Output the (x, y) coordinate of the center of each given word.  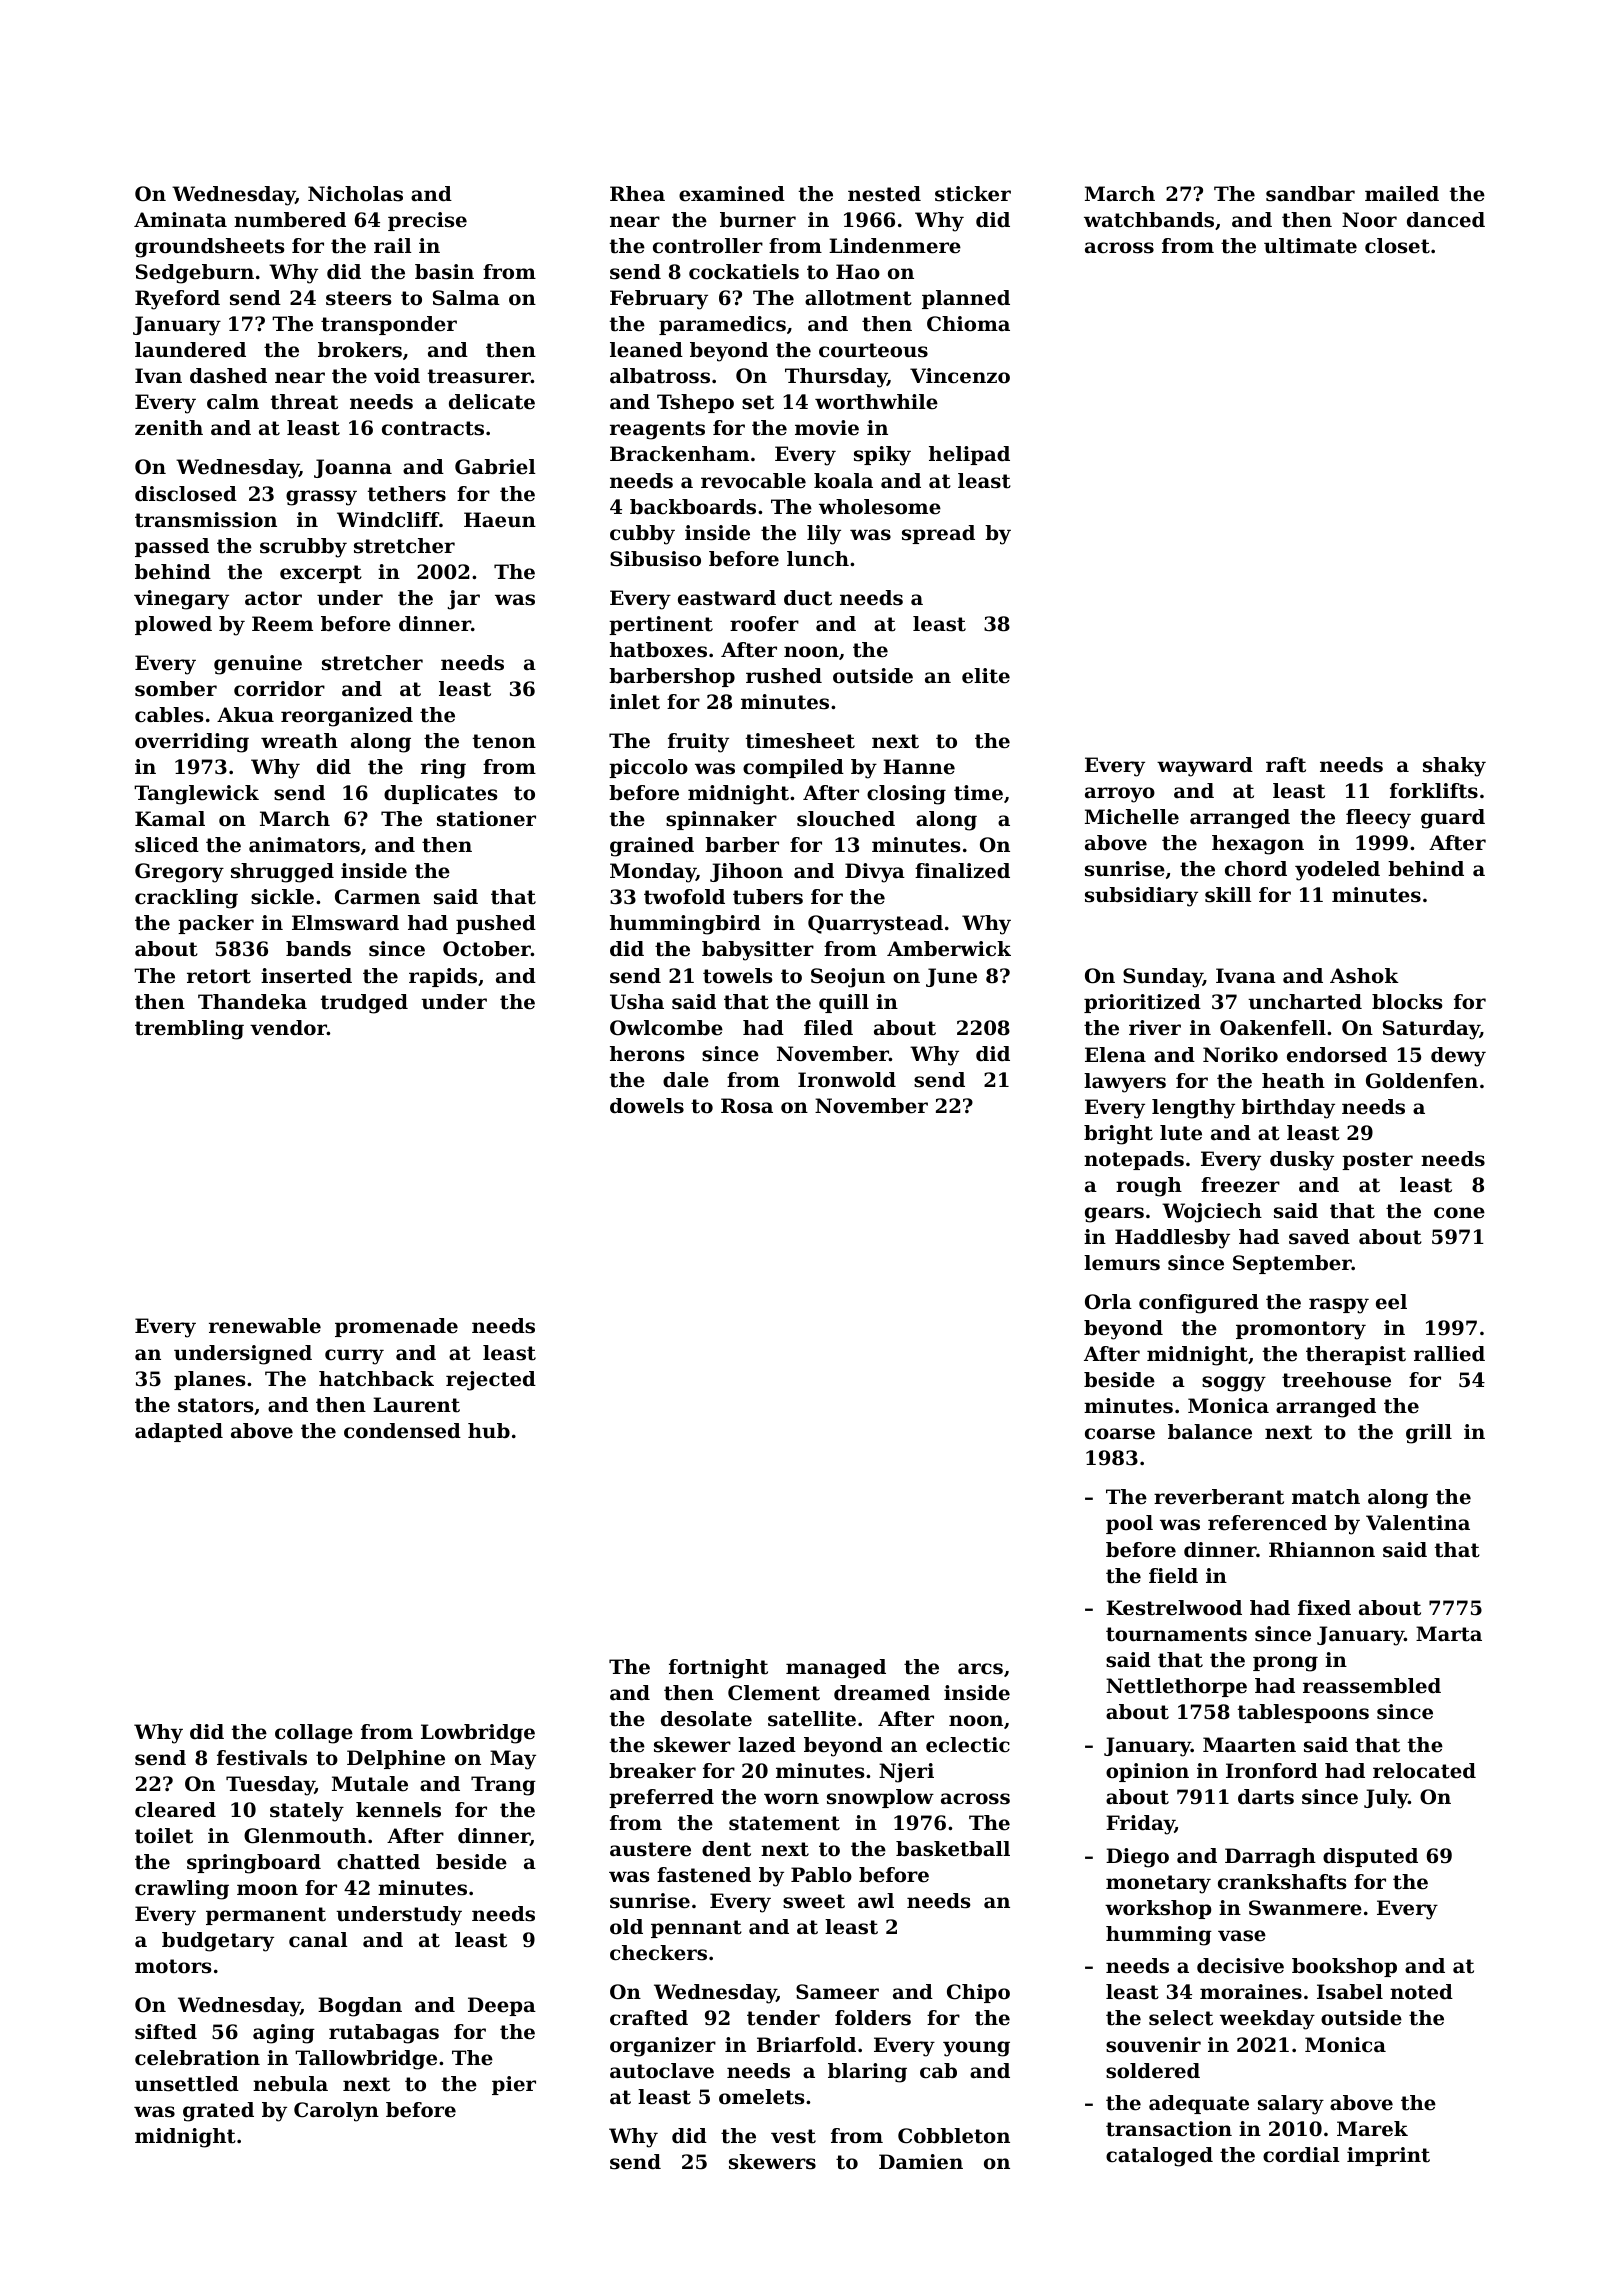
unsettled (187, 2084)
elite (986, 676)
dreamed (882, 1693)
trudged (364, 1004)
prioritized (1142, 1003)
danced (1446, 220)
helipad (969, 455)
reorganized (347, 717)
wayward (1205, 767)
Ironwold (847, 1080)
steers (358, 298)
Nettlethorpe (1176, 1687)
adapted (179, 1432)
